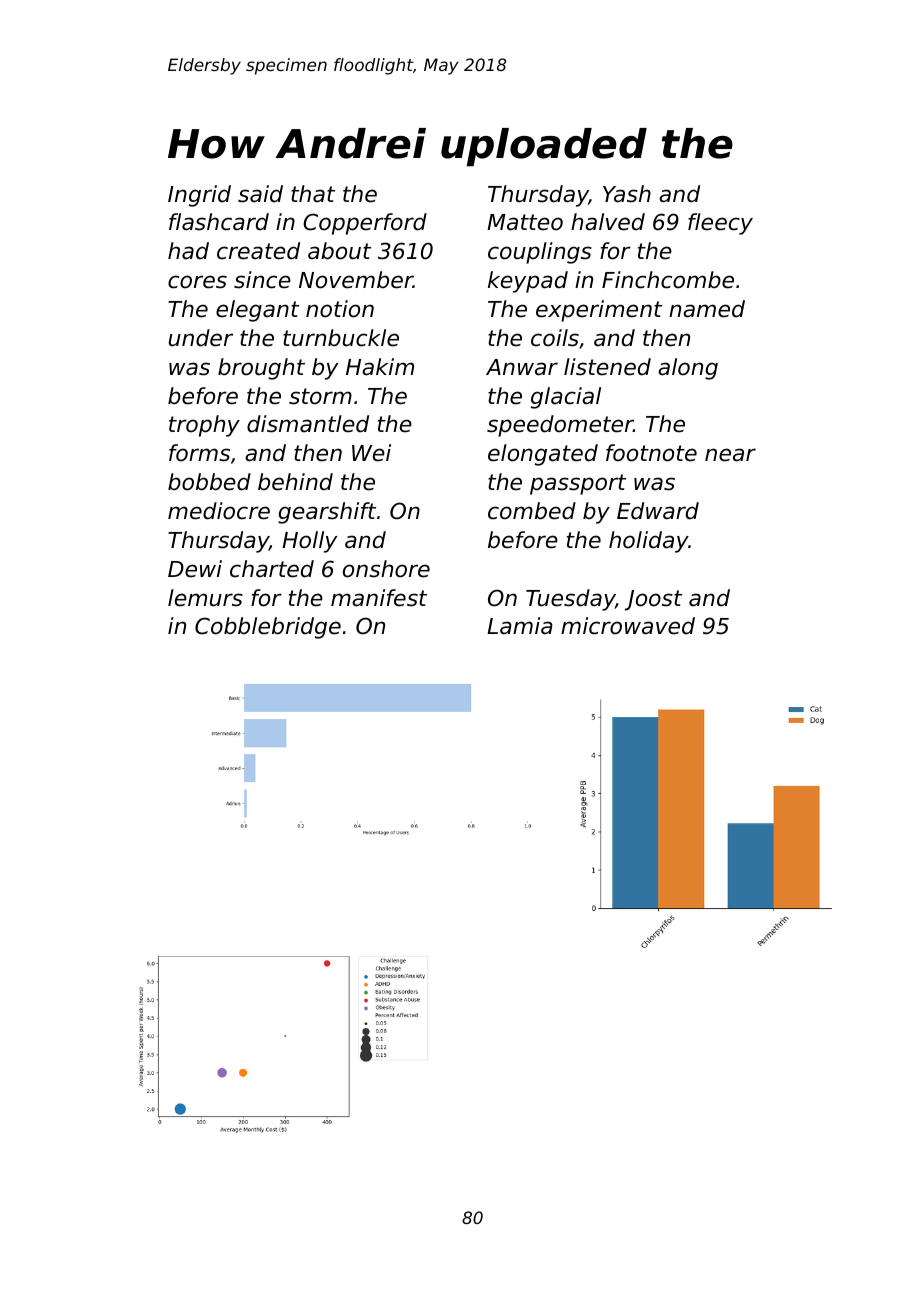 The width and height of the page is (924, 1311). What do you see at coordinates (578, 484) in the page?
I see `passport` at bounding box center [578, 484].
